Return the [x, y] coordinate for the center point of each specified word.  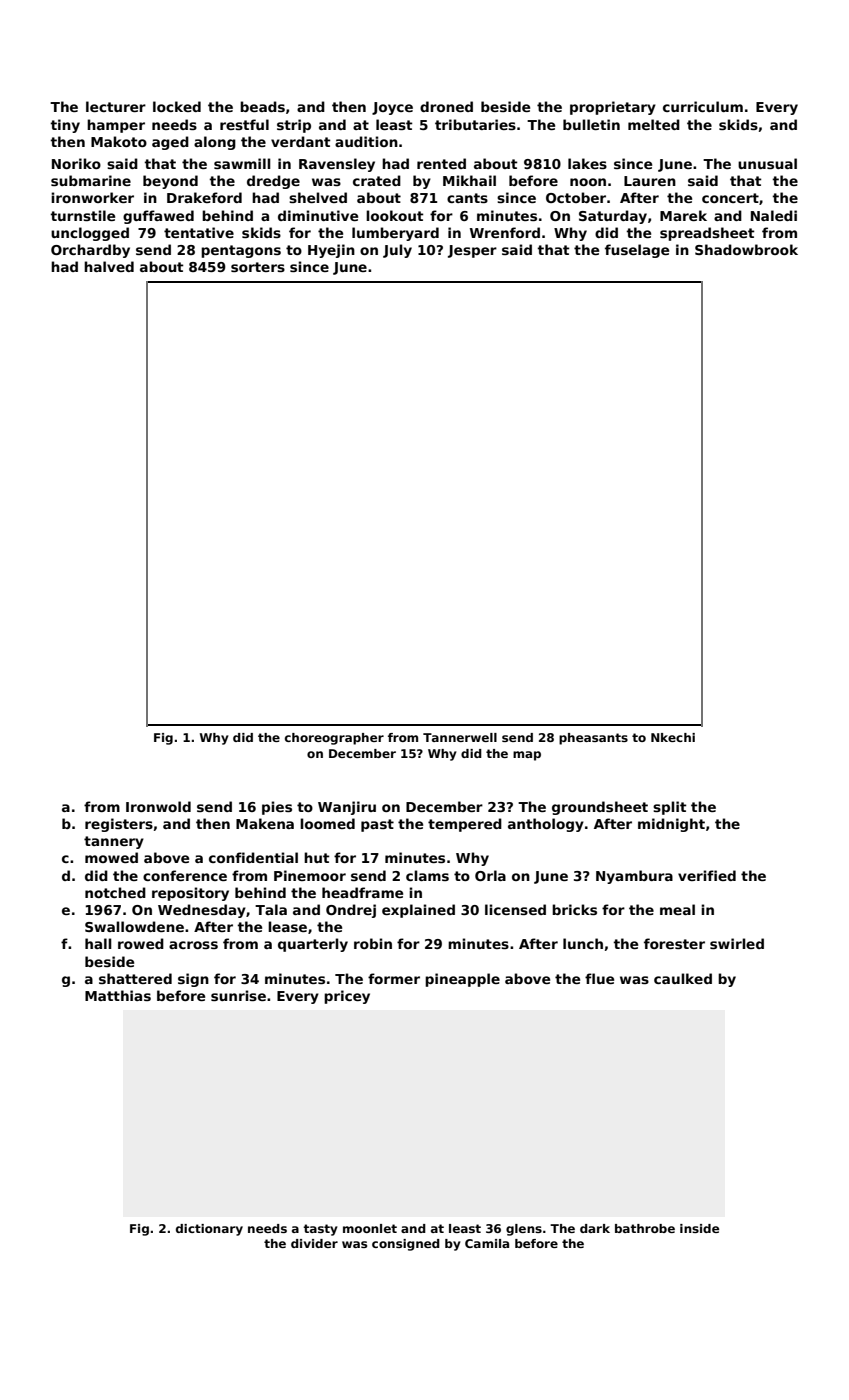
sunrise [238, 995]
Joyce [392, 108]
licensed [515, 909]
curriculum [703, 106]
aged [170, 143]
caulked [683, 978]
